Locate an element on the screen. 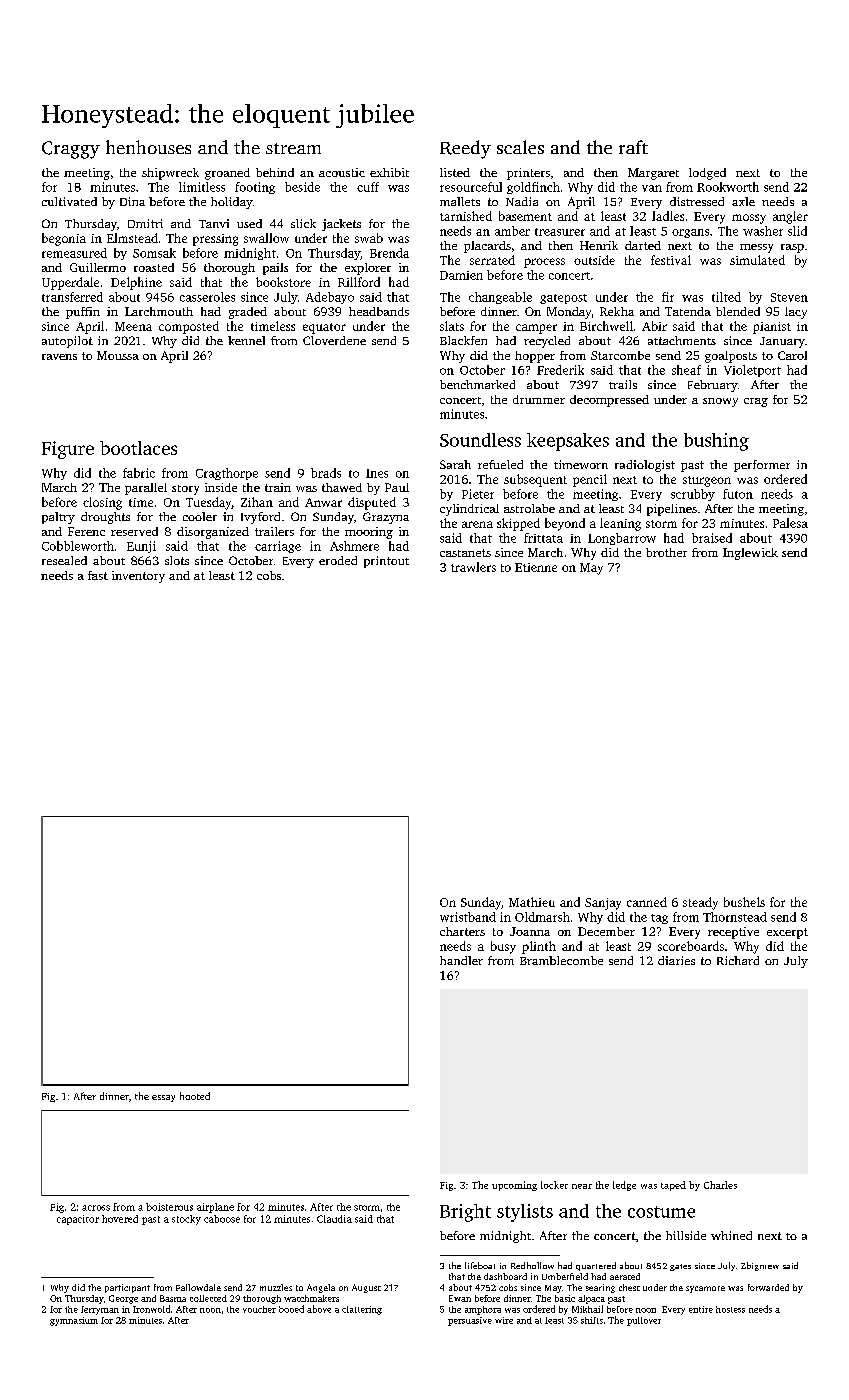 The width and height of the screenshot is (849, 1400). Palesa is located at coordinates (790, 523).
